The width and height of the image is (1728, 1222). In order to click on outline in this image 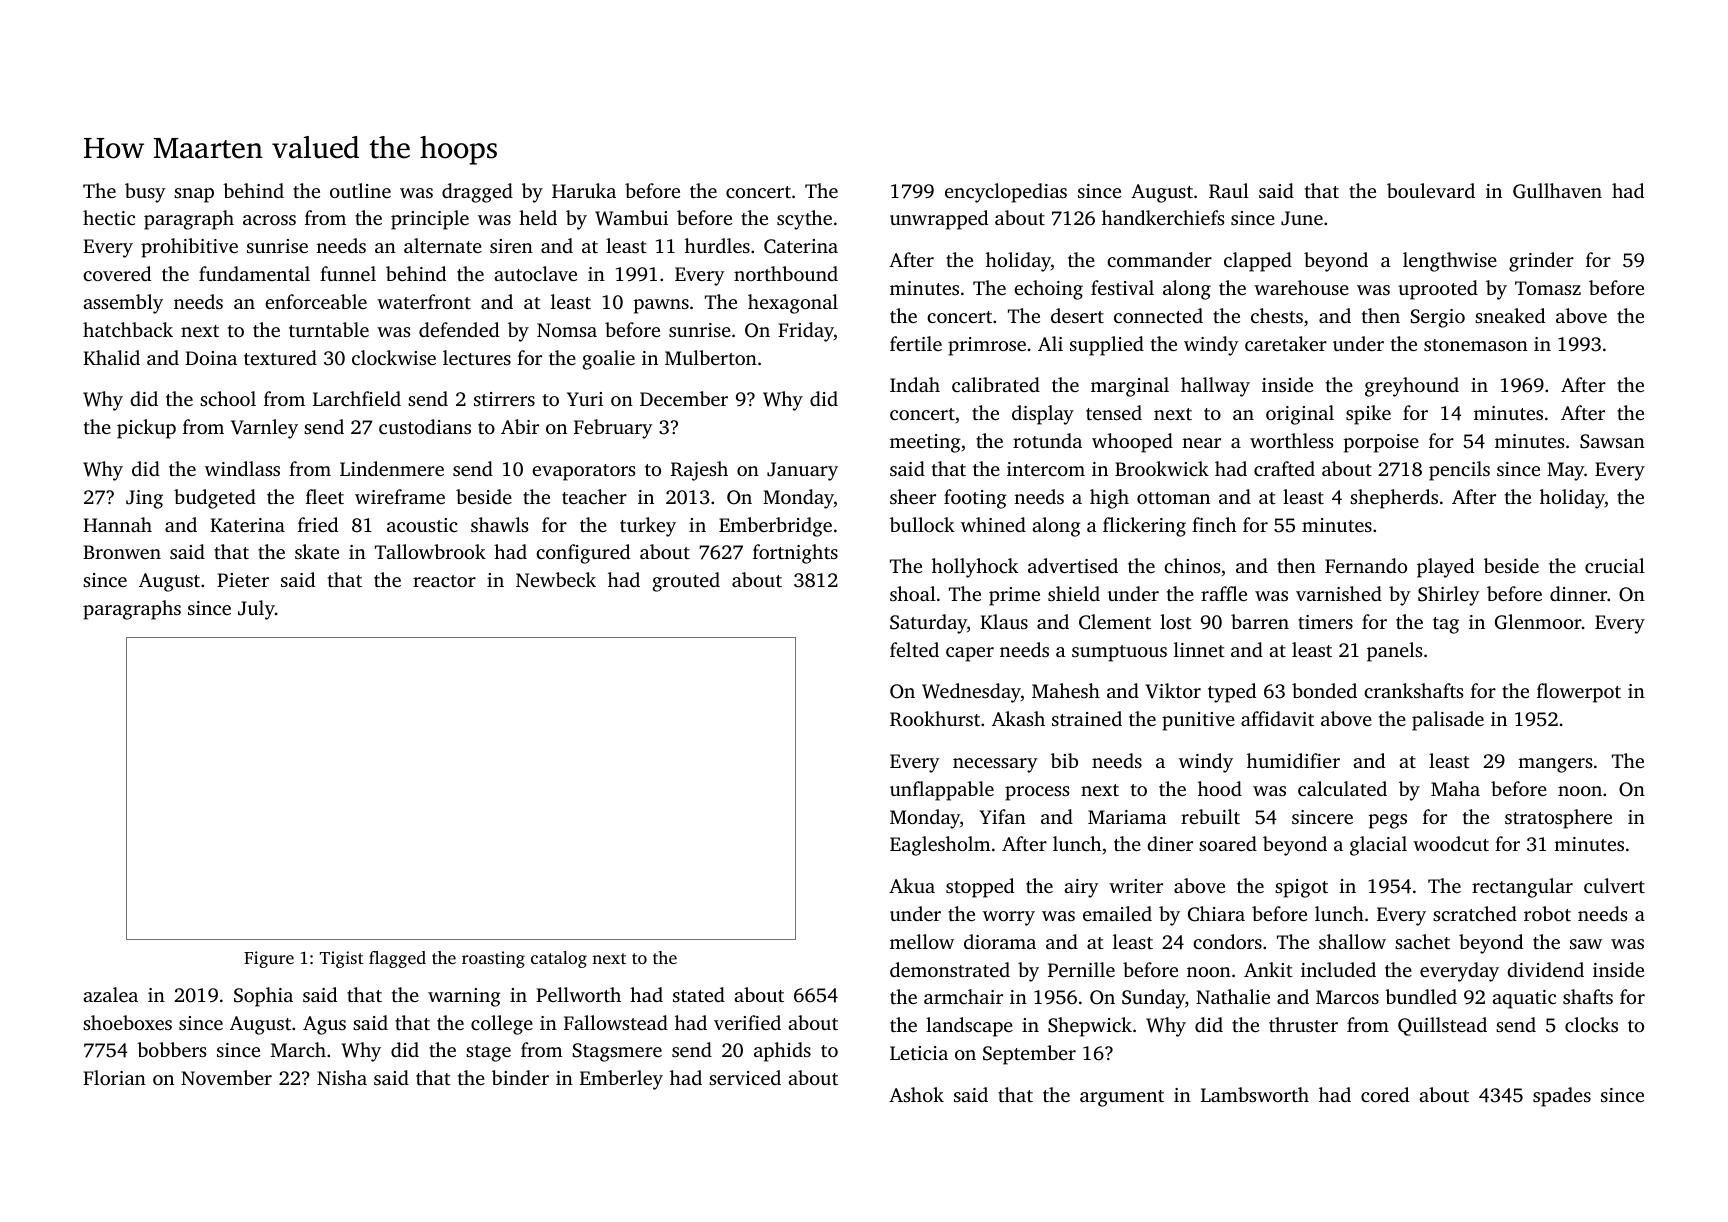, I will do `click(360, 190)`.
